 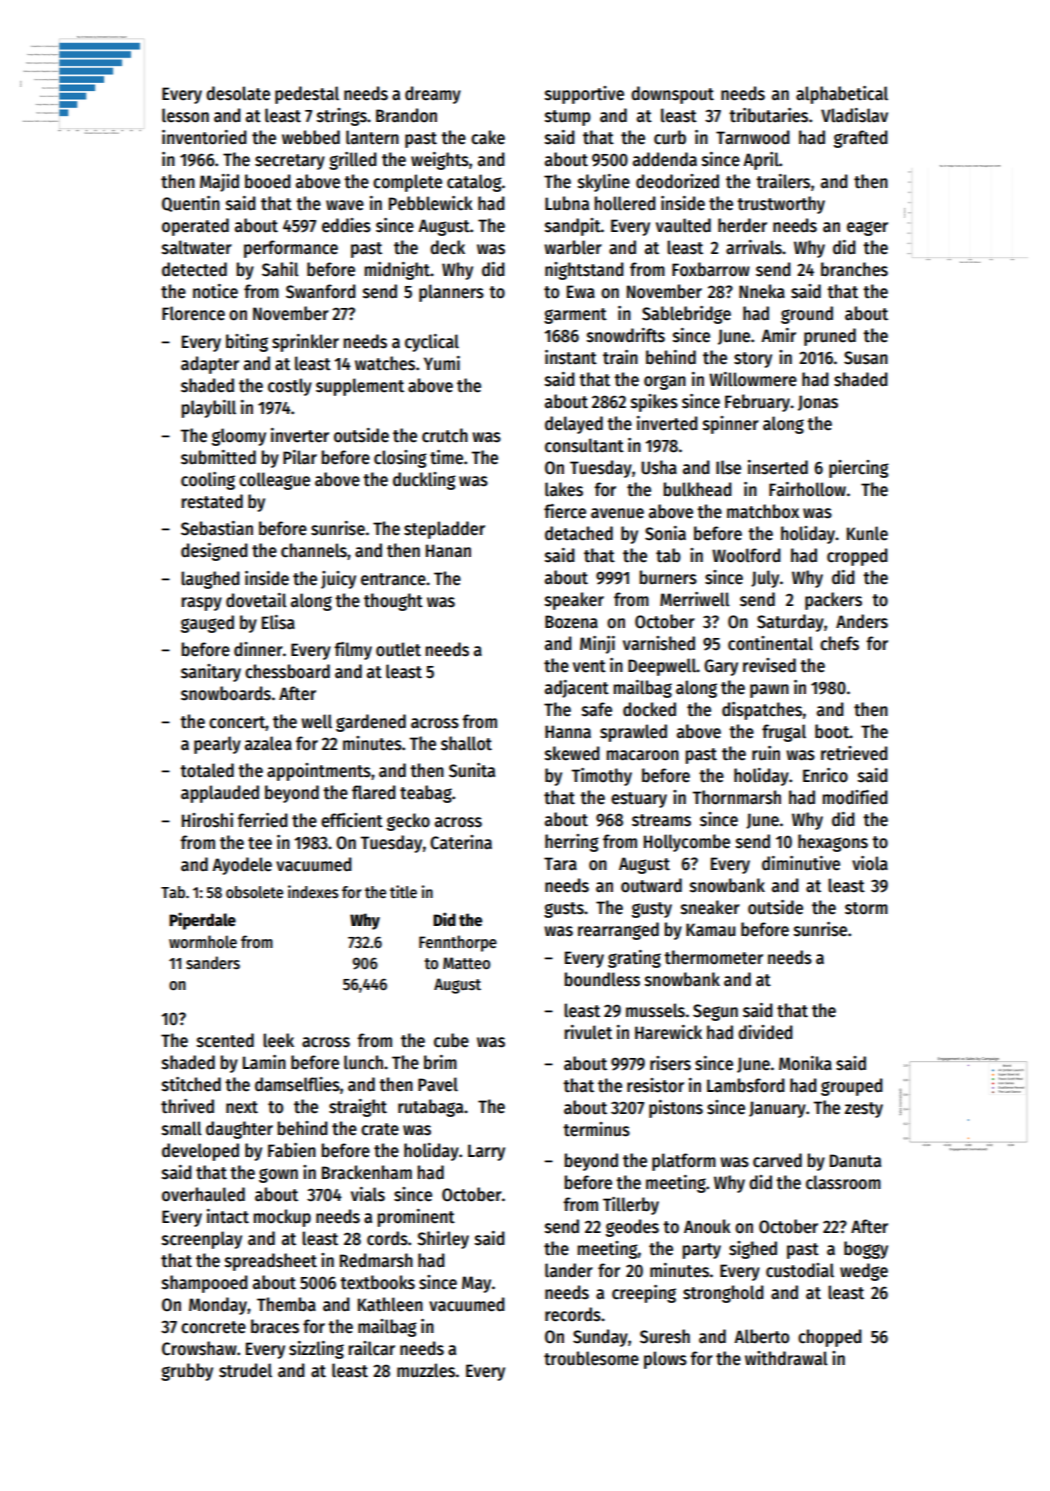 What do you see at coordinates (287, 671) in the image?
I see `chessboard` at bounding box center [287, 671].
